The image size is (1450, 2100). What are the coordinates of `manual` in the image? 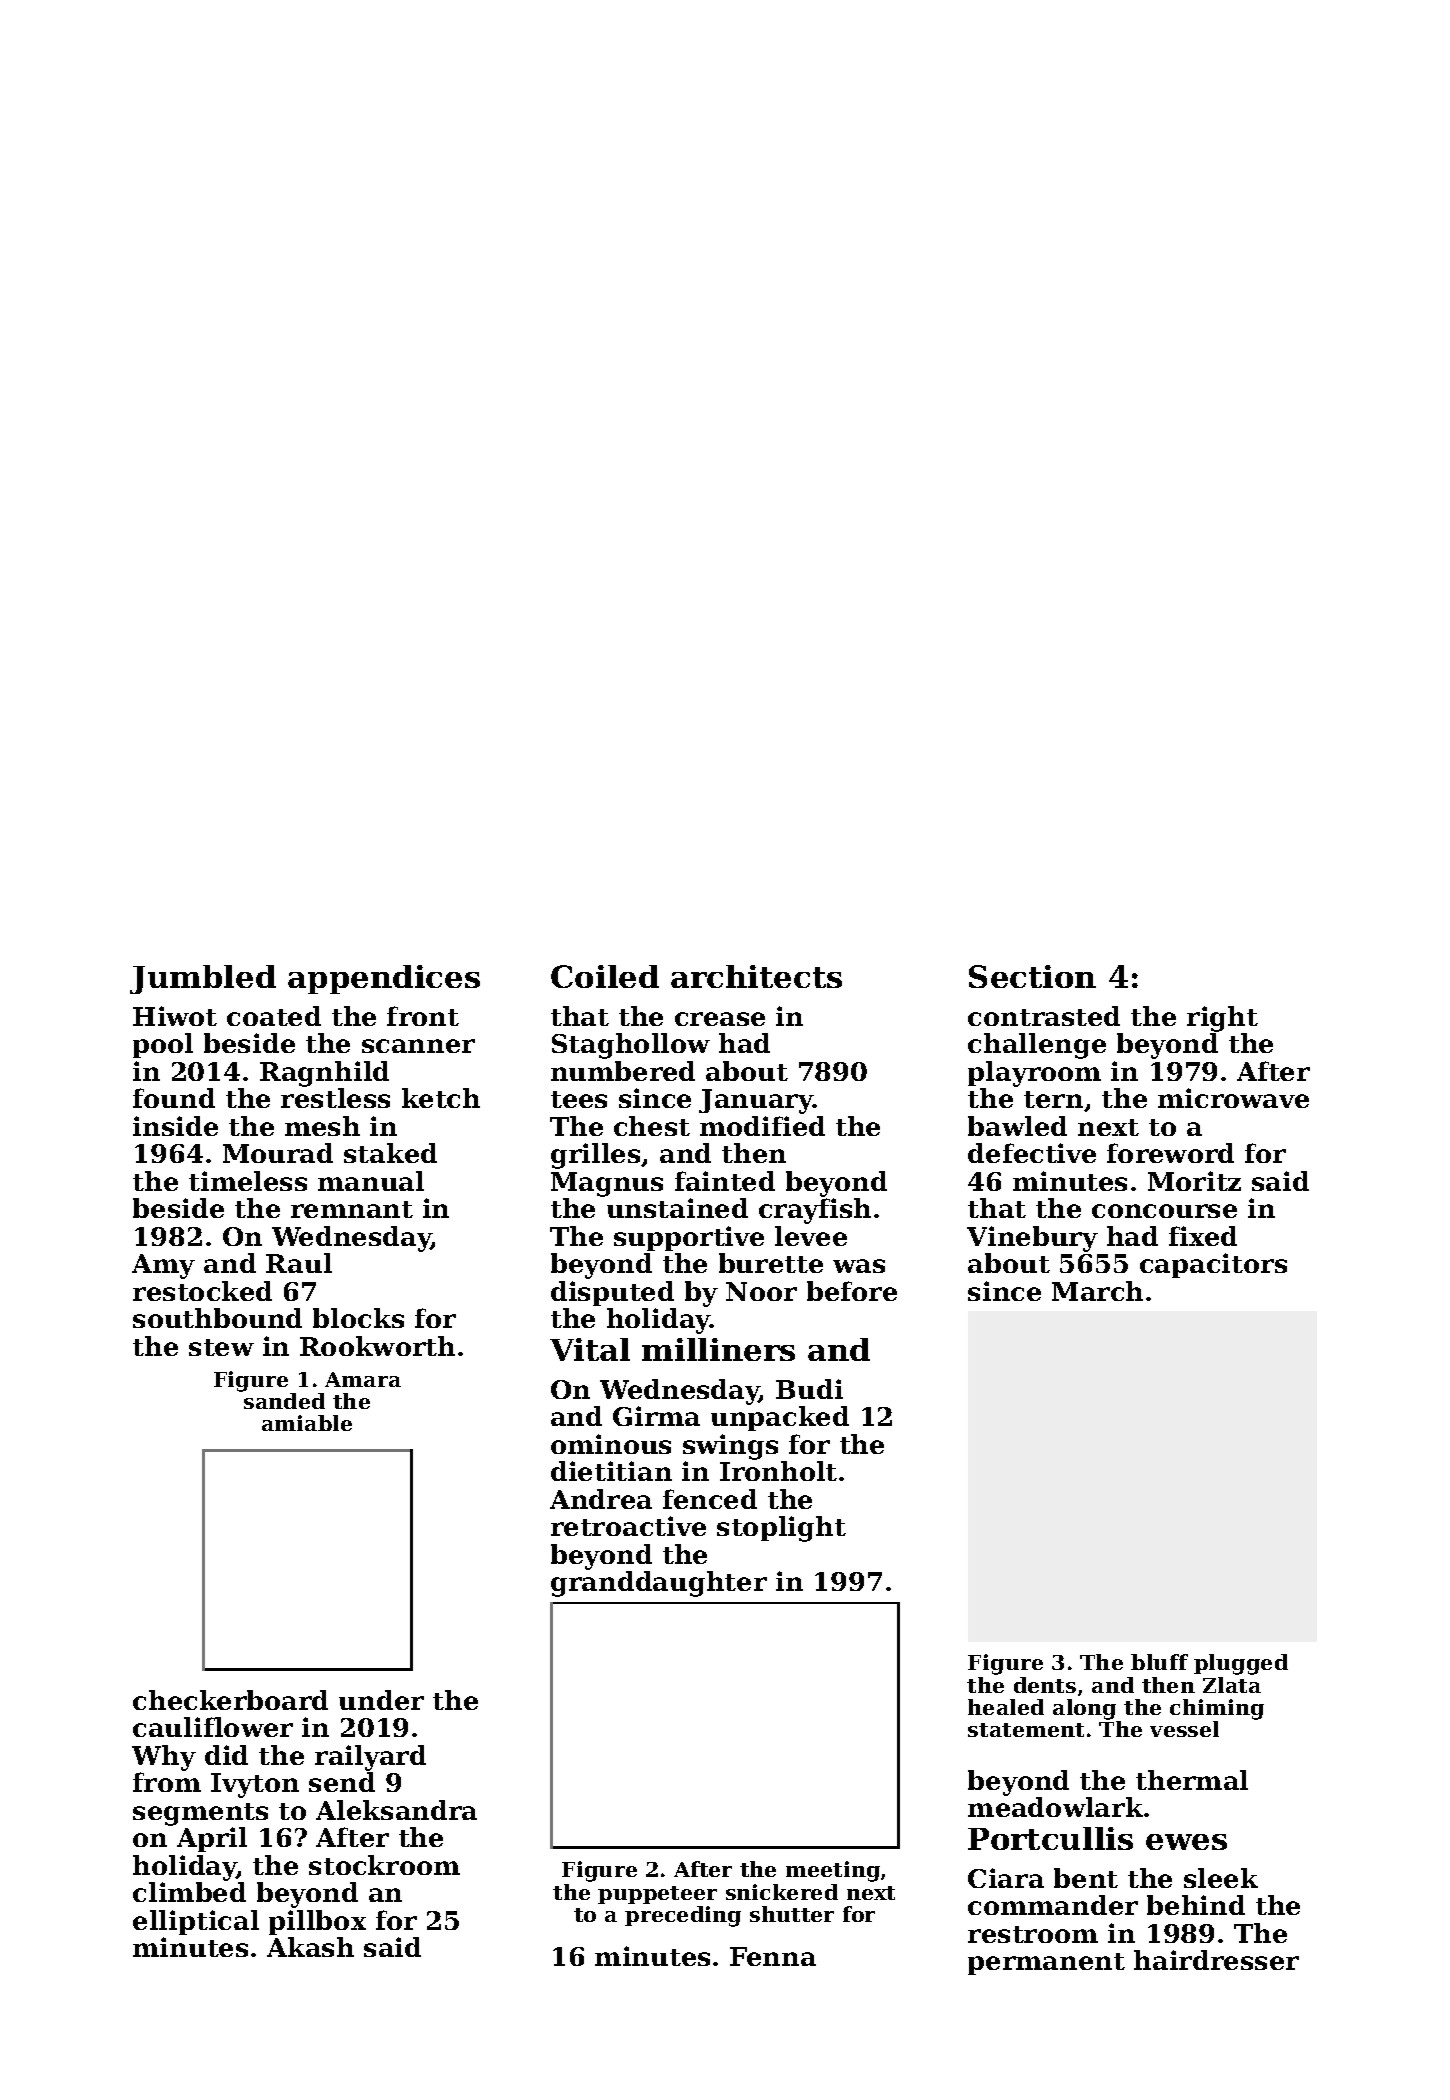 It's located at (371, 1181).
